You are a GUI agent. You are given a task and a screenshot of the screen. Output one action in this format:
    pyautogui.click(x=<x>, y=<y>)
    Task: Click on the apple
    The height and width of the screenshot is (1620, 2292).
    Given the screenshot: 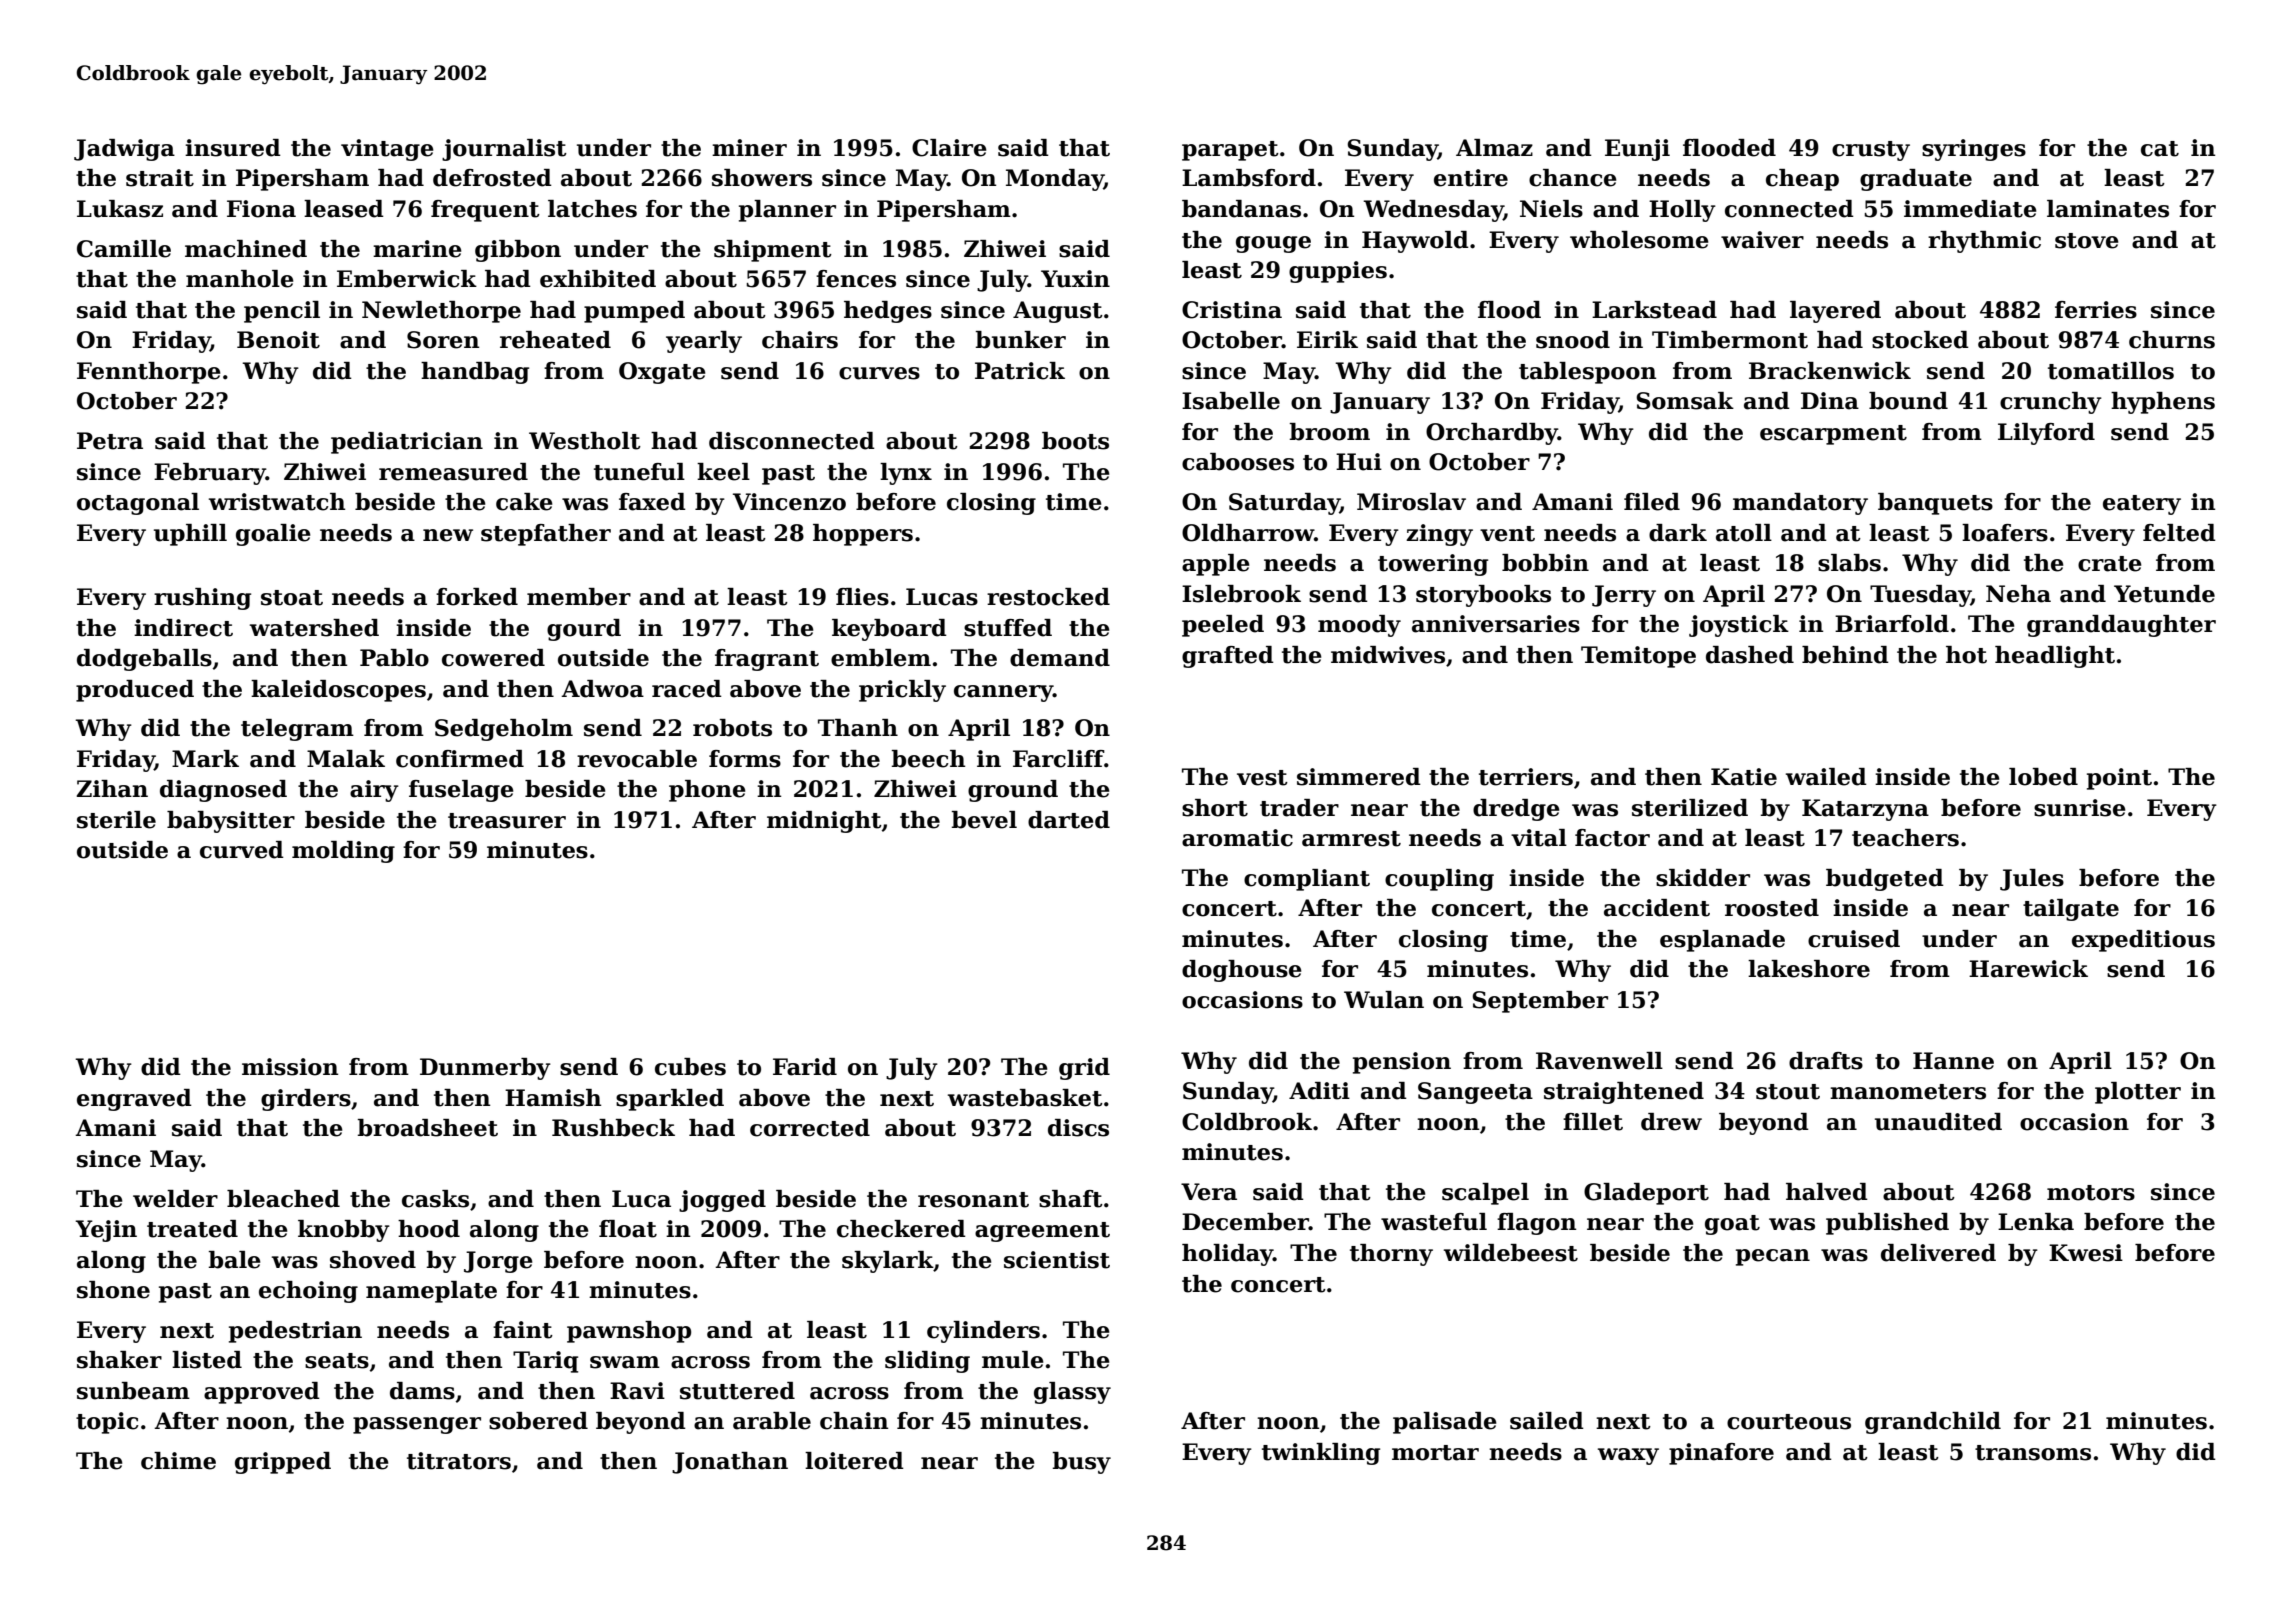 What is the action you would take?
    pyautogui.click(x=1216, y=565)
